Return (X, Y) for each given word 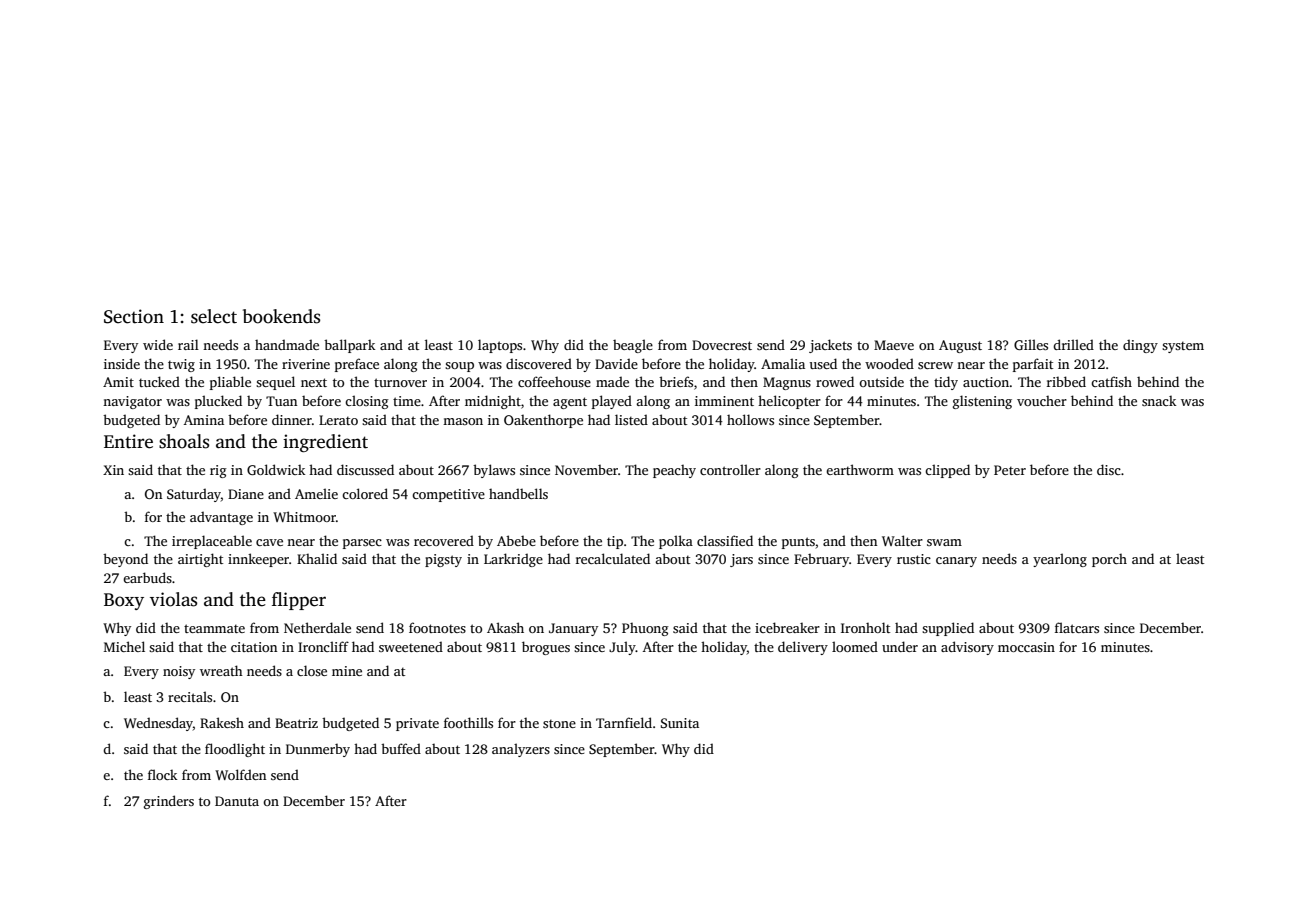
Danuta (237, 801)
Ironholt (865, 627)
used (823, 363)
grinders (169, 802)
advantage (221, 518)
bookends (281, 316)
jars (741, 560)
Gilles (1031, 344)
